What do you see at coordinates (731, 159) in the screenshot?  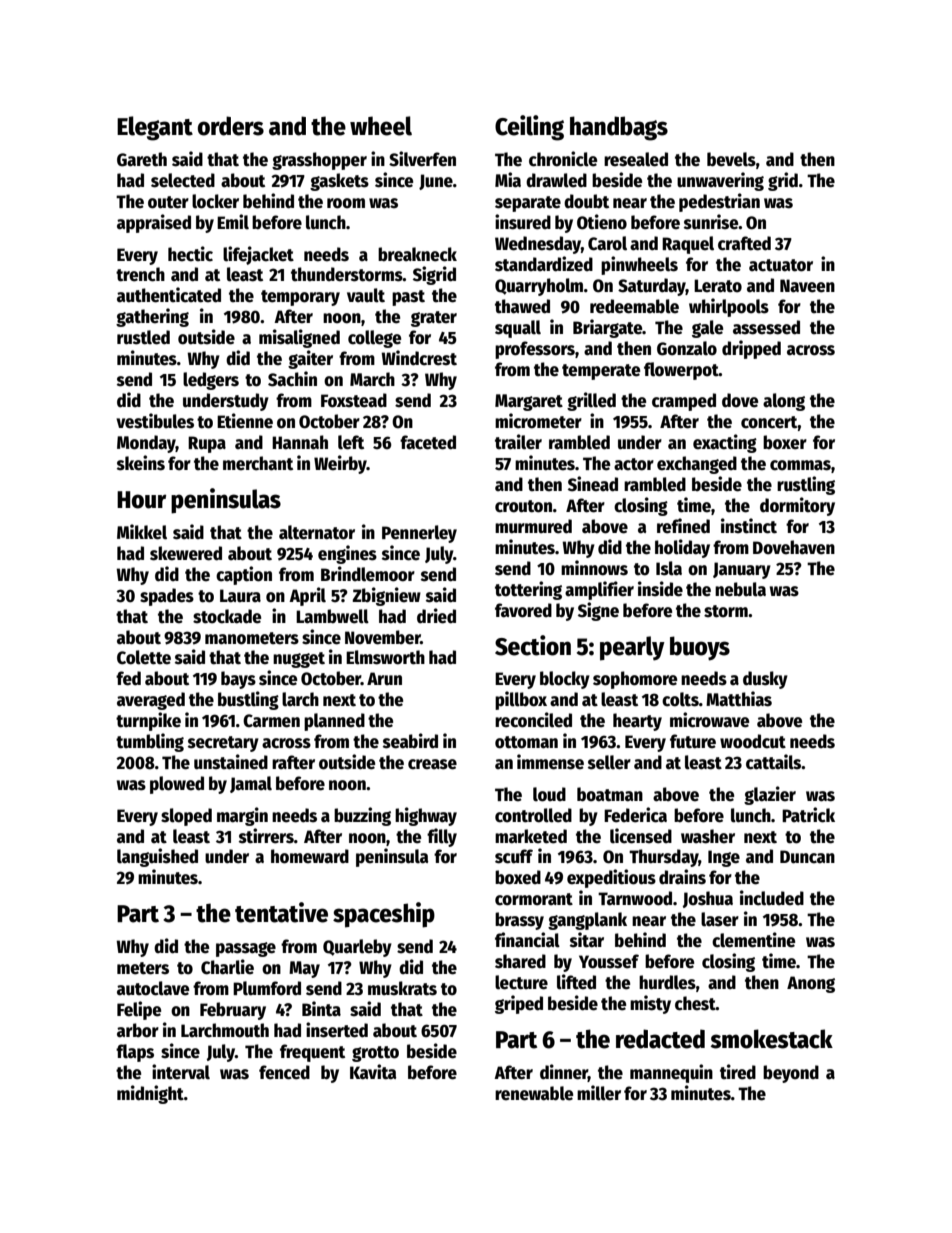 I see `bevels` at bounding box center [731, 159].
